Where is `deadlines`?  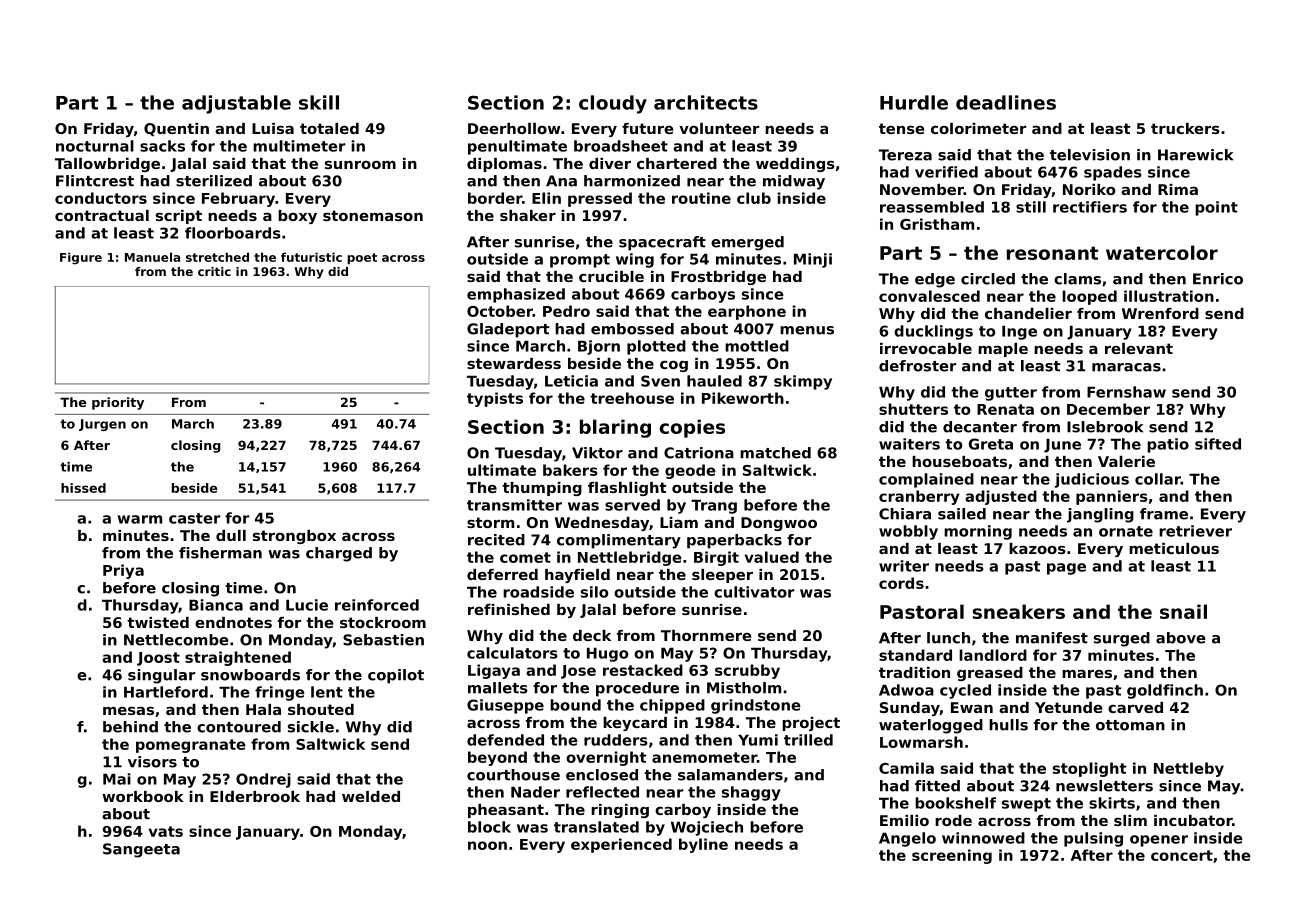
deadlines is located at coordinates (1006, 102).
